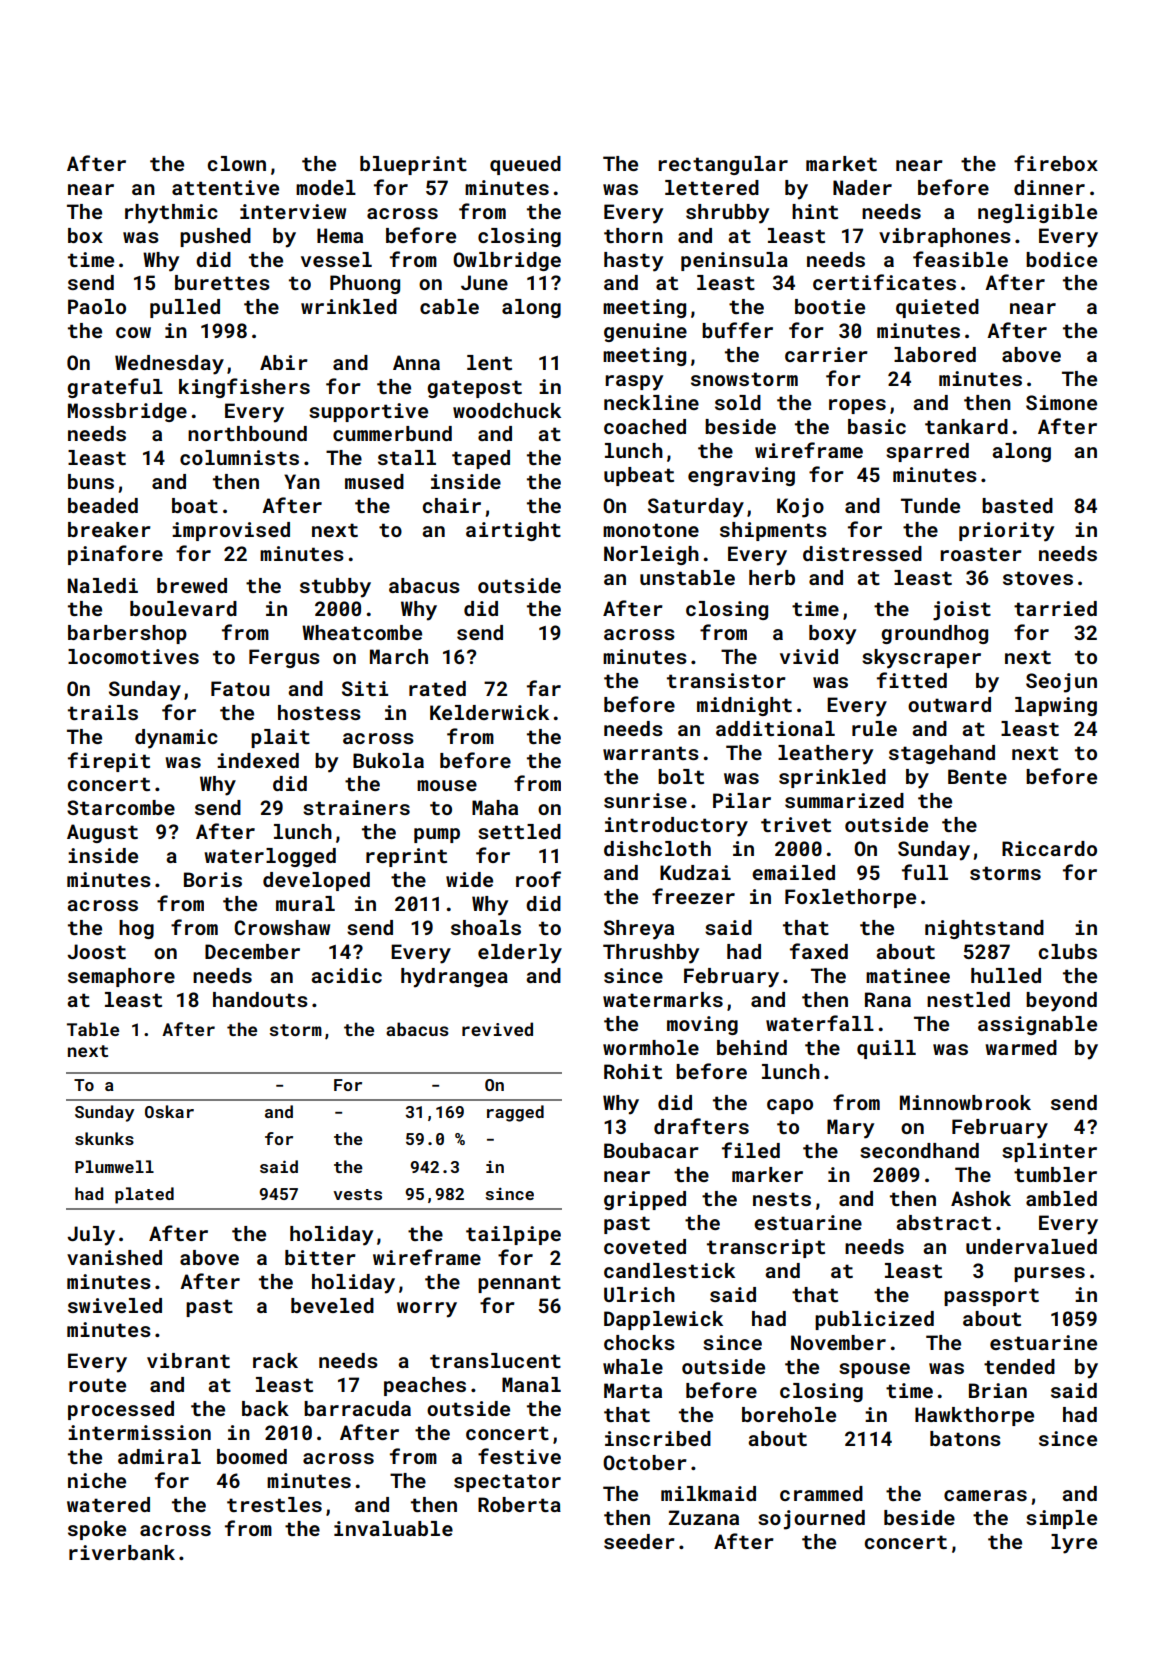  What do you see at coordinates (984, 929) in the screenshot?
I see `nightstand` at bounding box center [984, 929].
